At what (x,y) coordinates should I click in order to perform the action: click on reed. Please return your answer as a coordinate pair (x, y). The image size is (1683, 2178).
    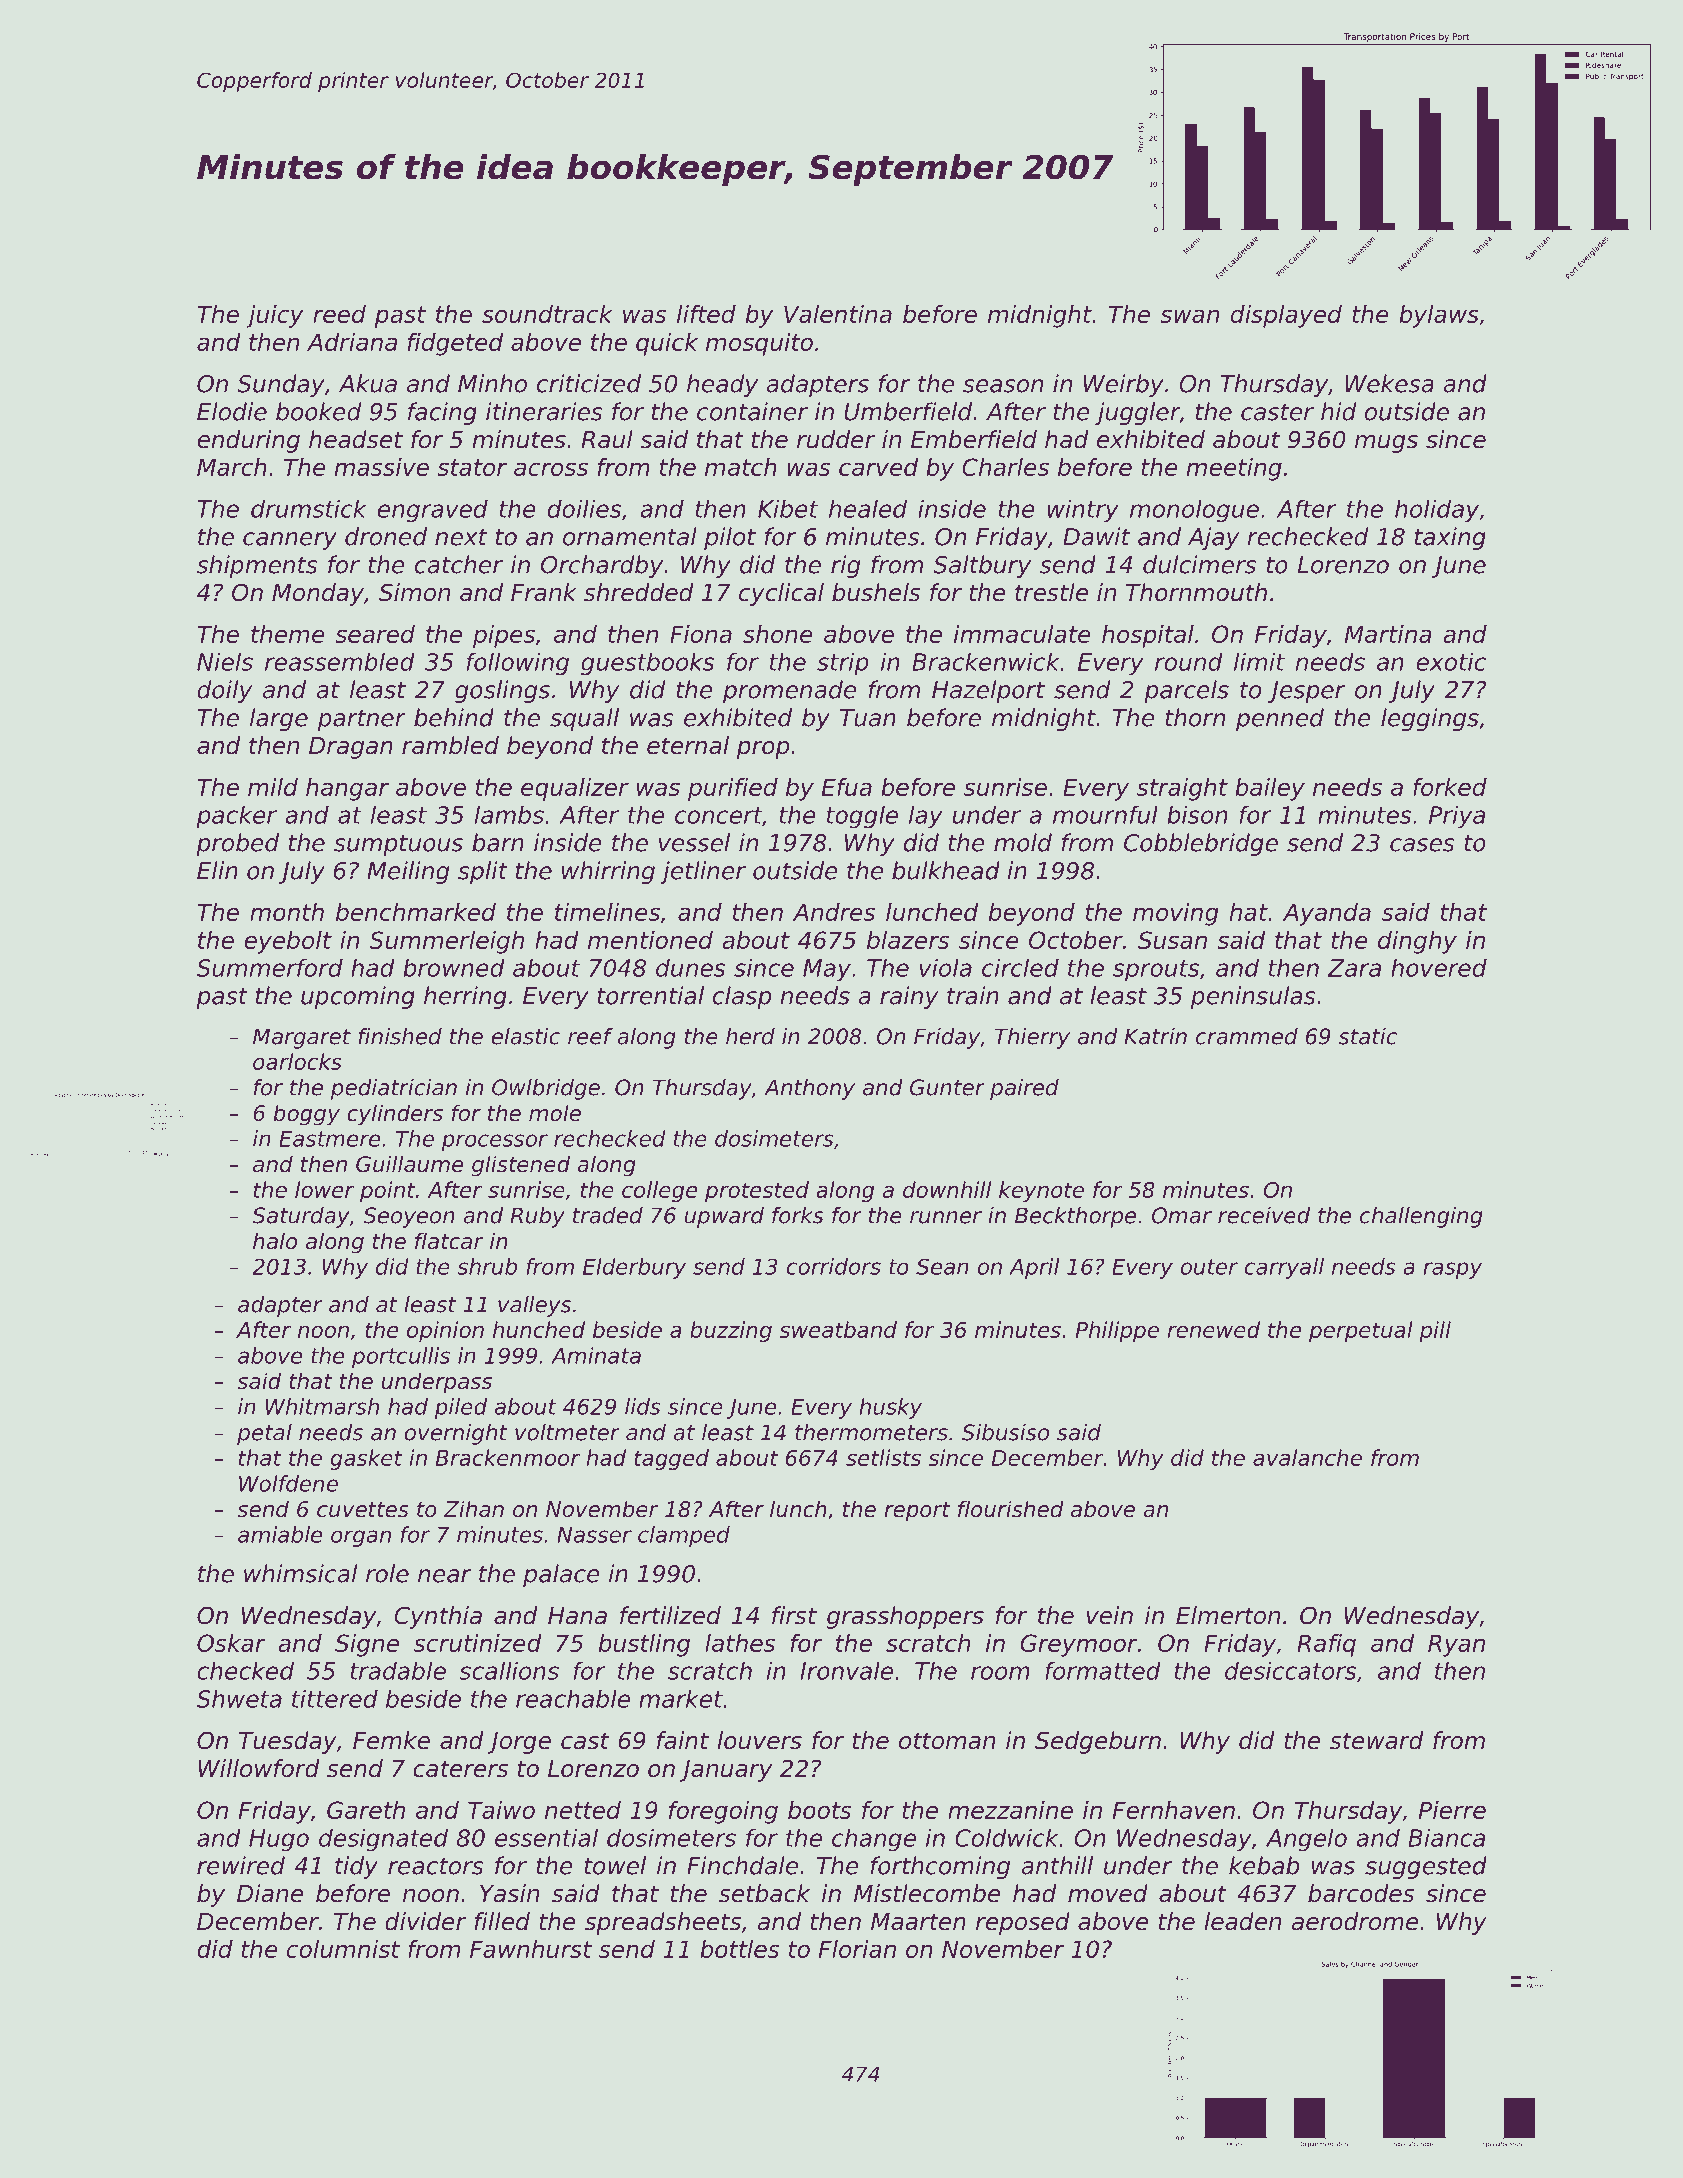
    Looking at the image, I should click on (339, 314).
